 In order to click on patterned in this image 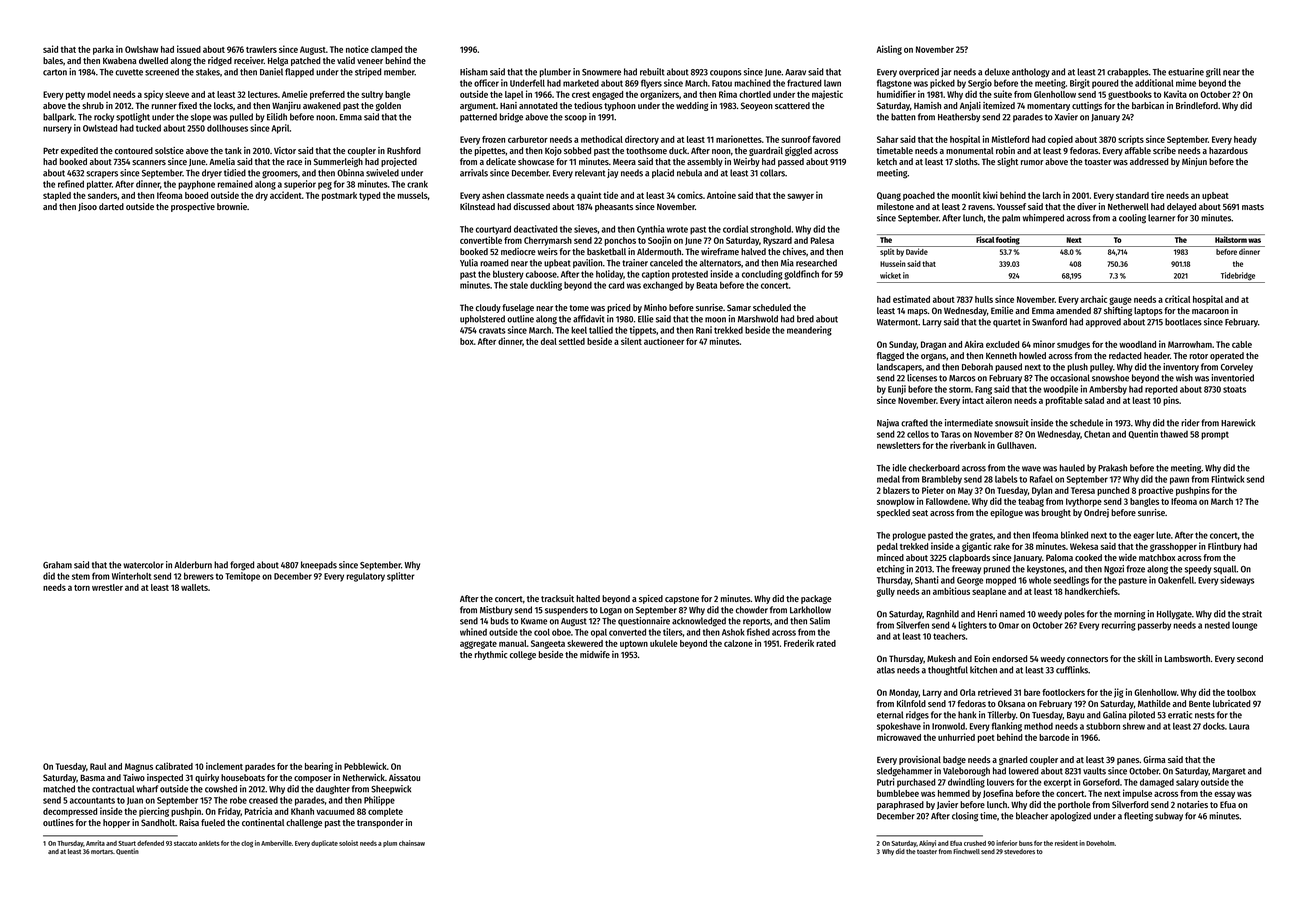, I will do `click(478, 117)`.
